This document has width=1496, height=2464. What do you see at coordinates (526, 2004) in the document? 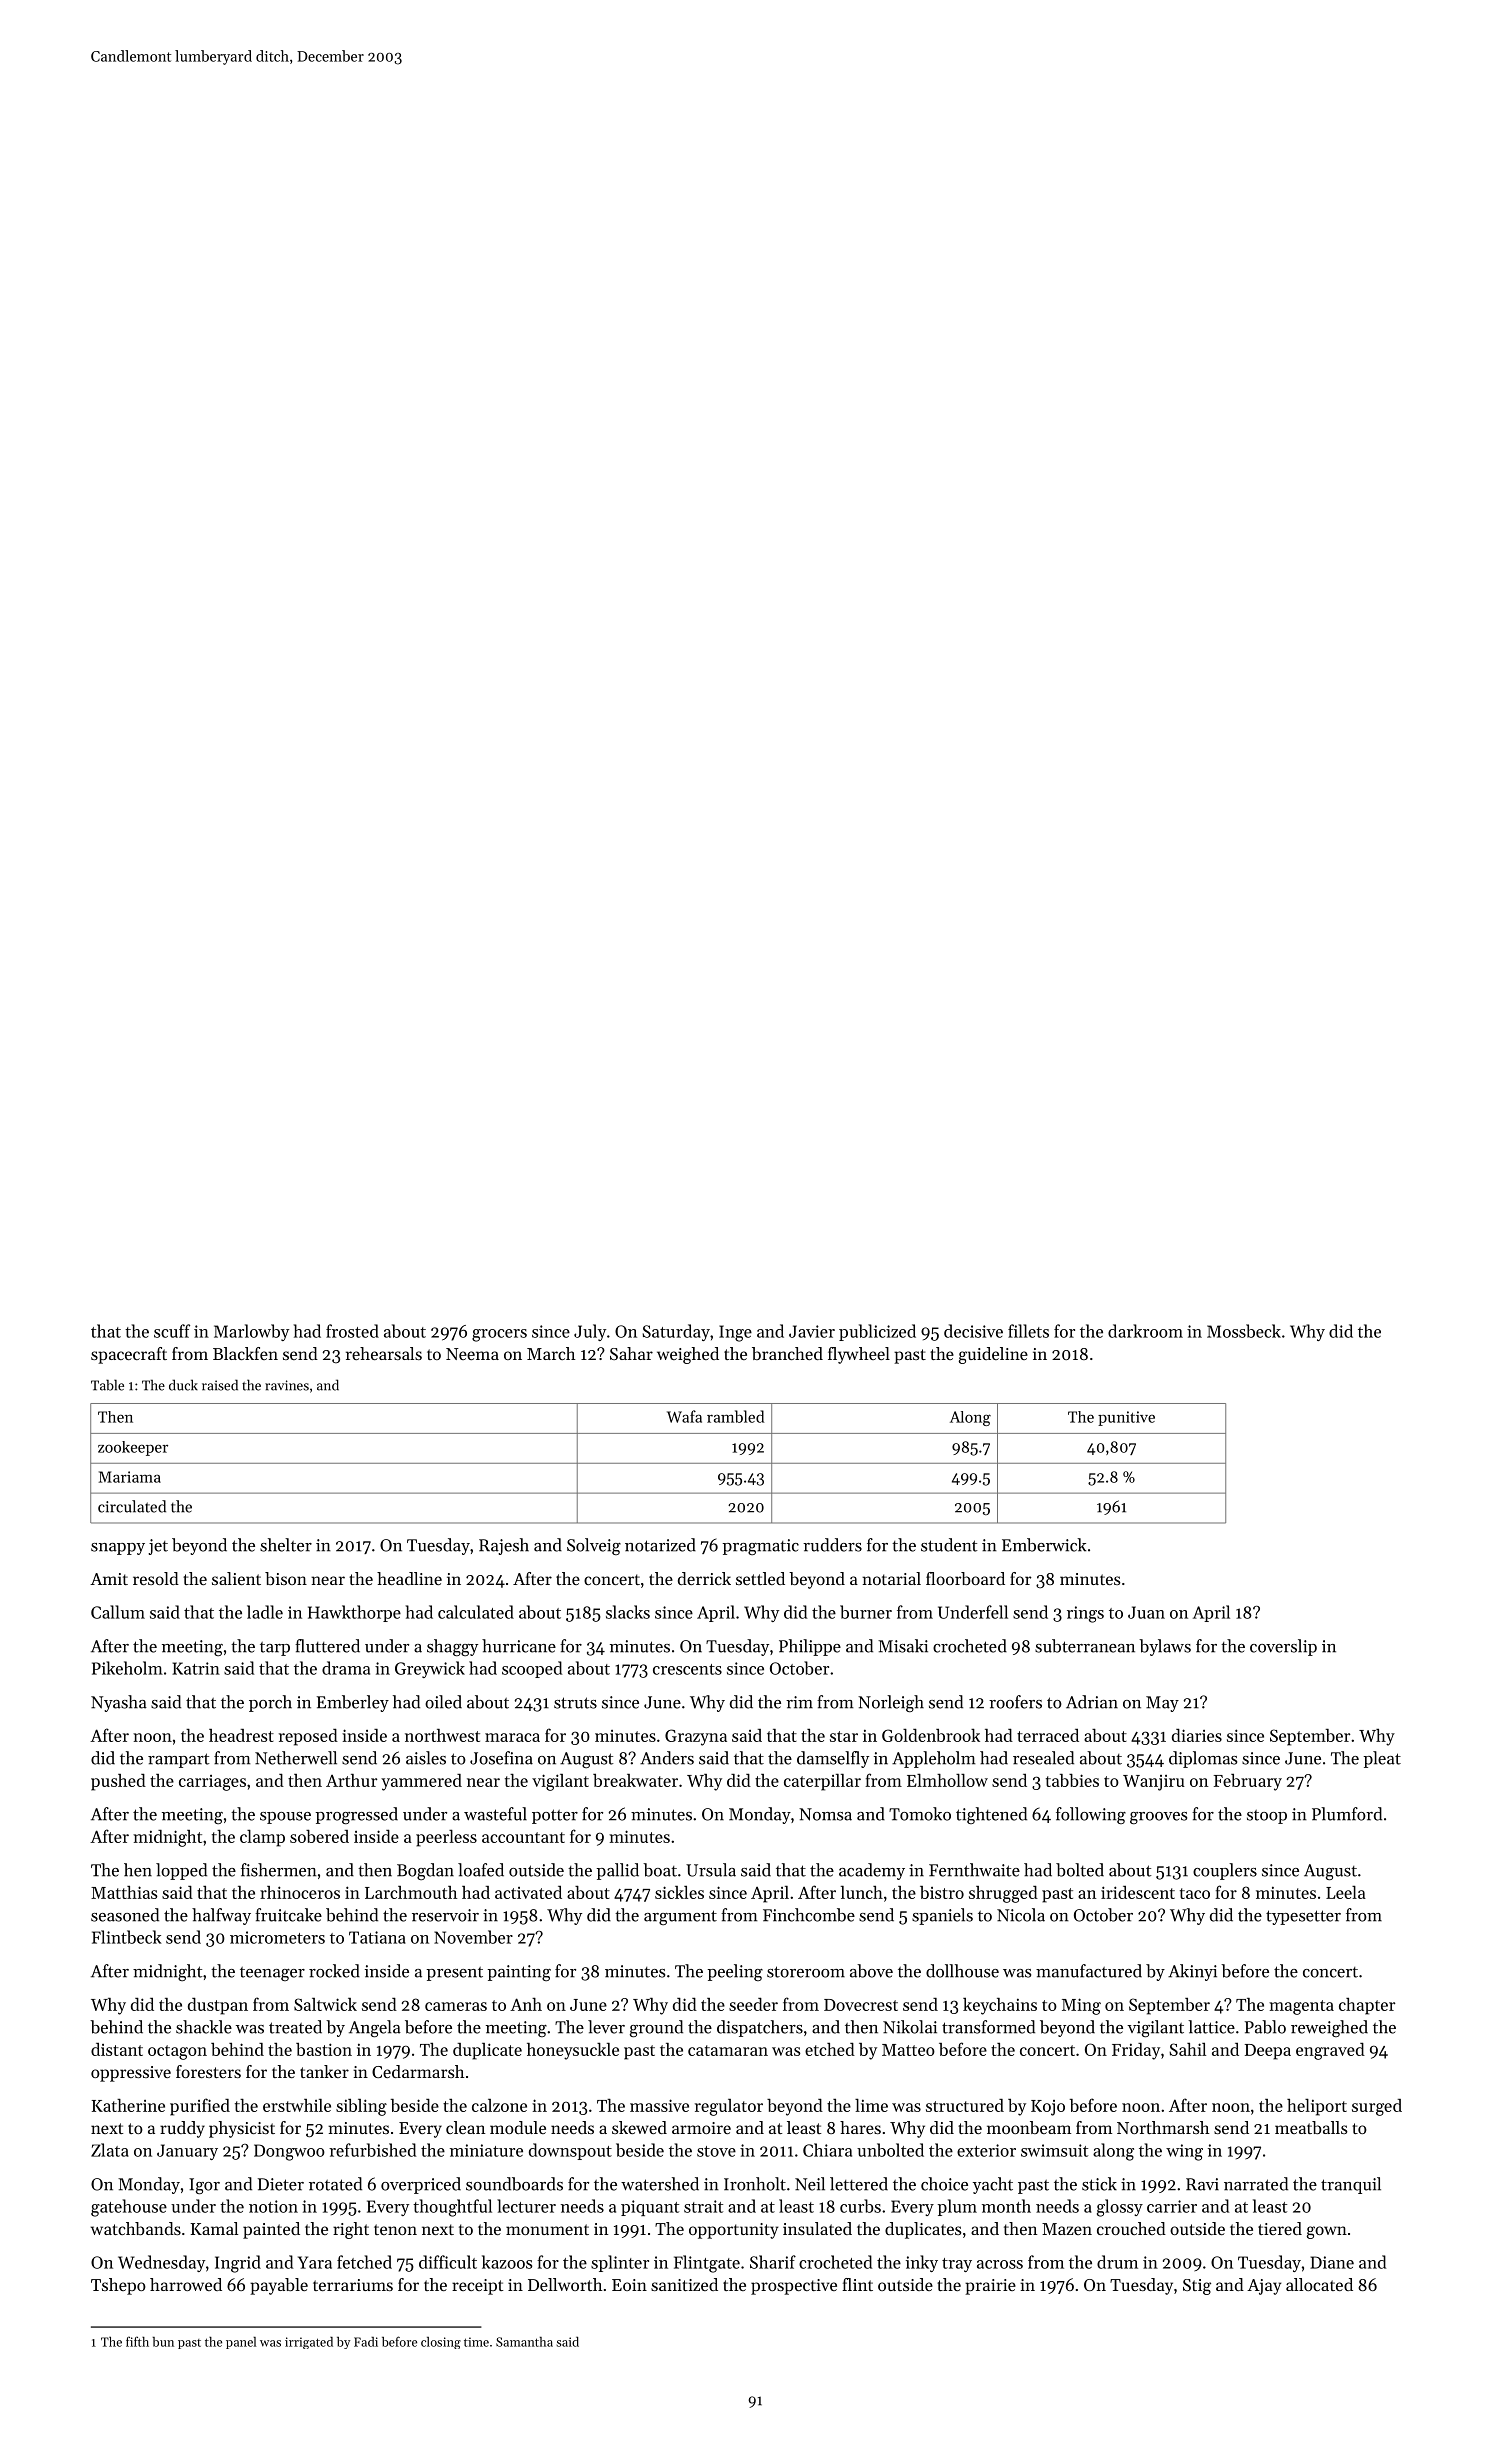
I see `Anh` at bounding box center [526, 2004].
